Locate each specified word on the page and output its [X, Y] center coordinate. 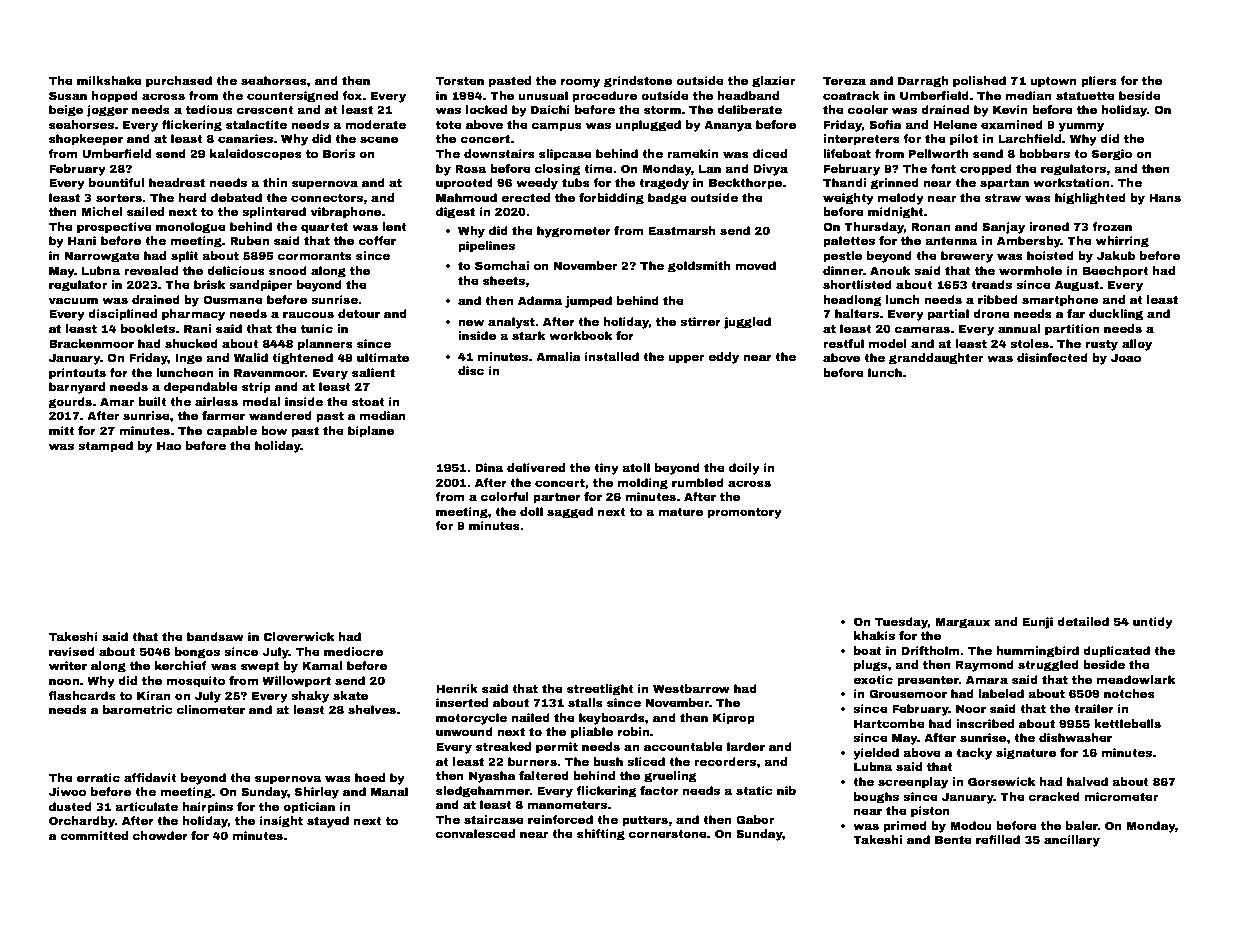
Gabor [755, 819]
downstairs [499, 153]
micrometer [1121, 796]
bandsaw [215, 636]
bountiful [116, 182]
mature [680, 512]
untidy [1153, 623]
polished [979, 82]
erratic [98, 777]
